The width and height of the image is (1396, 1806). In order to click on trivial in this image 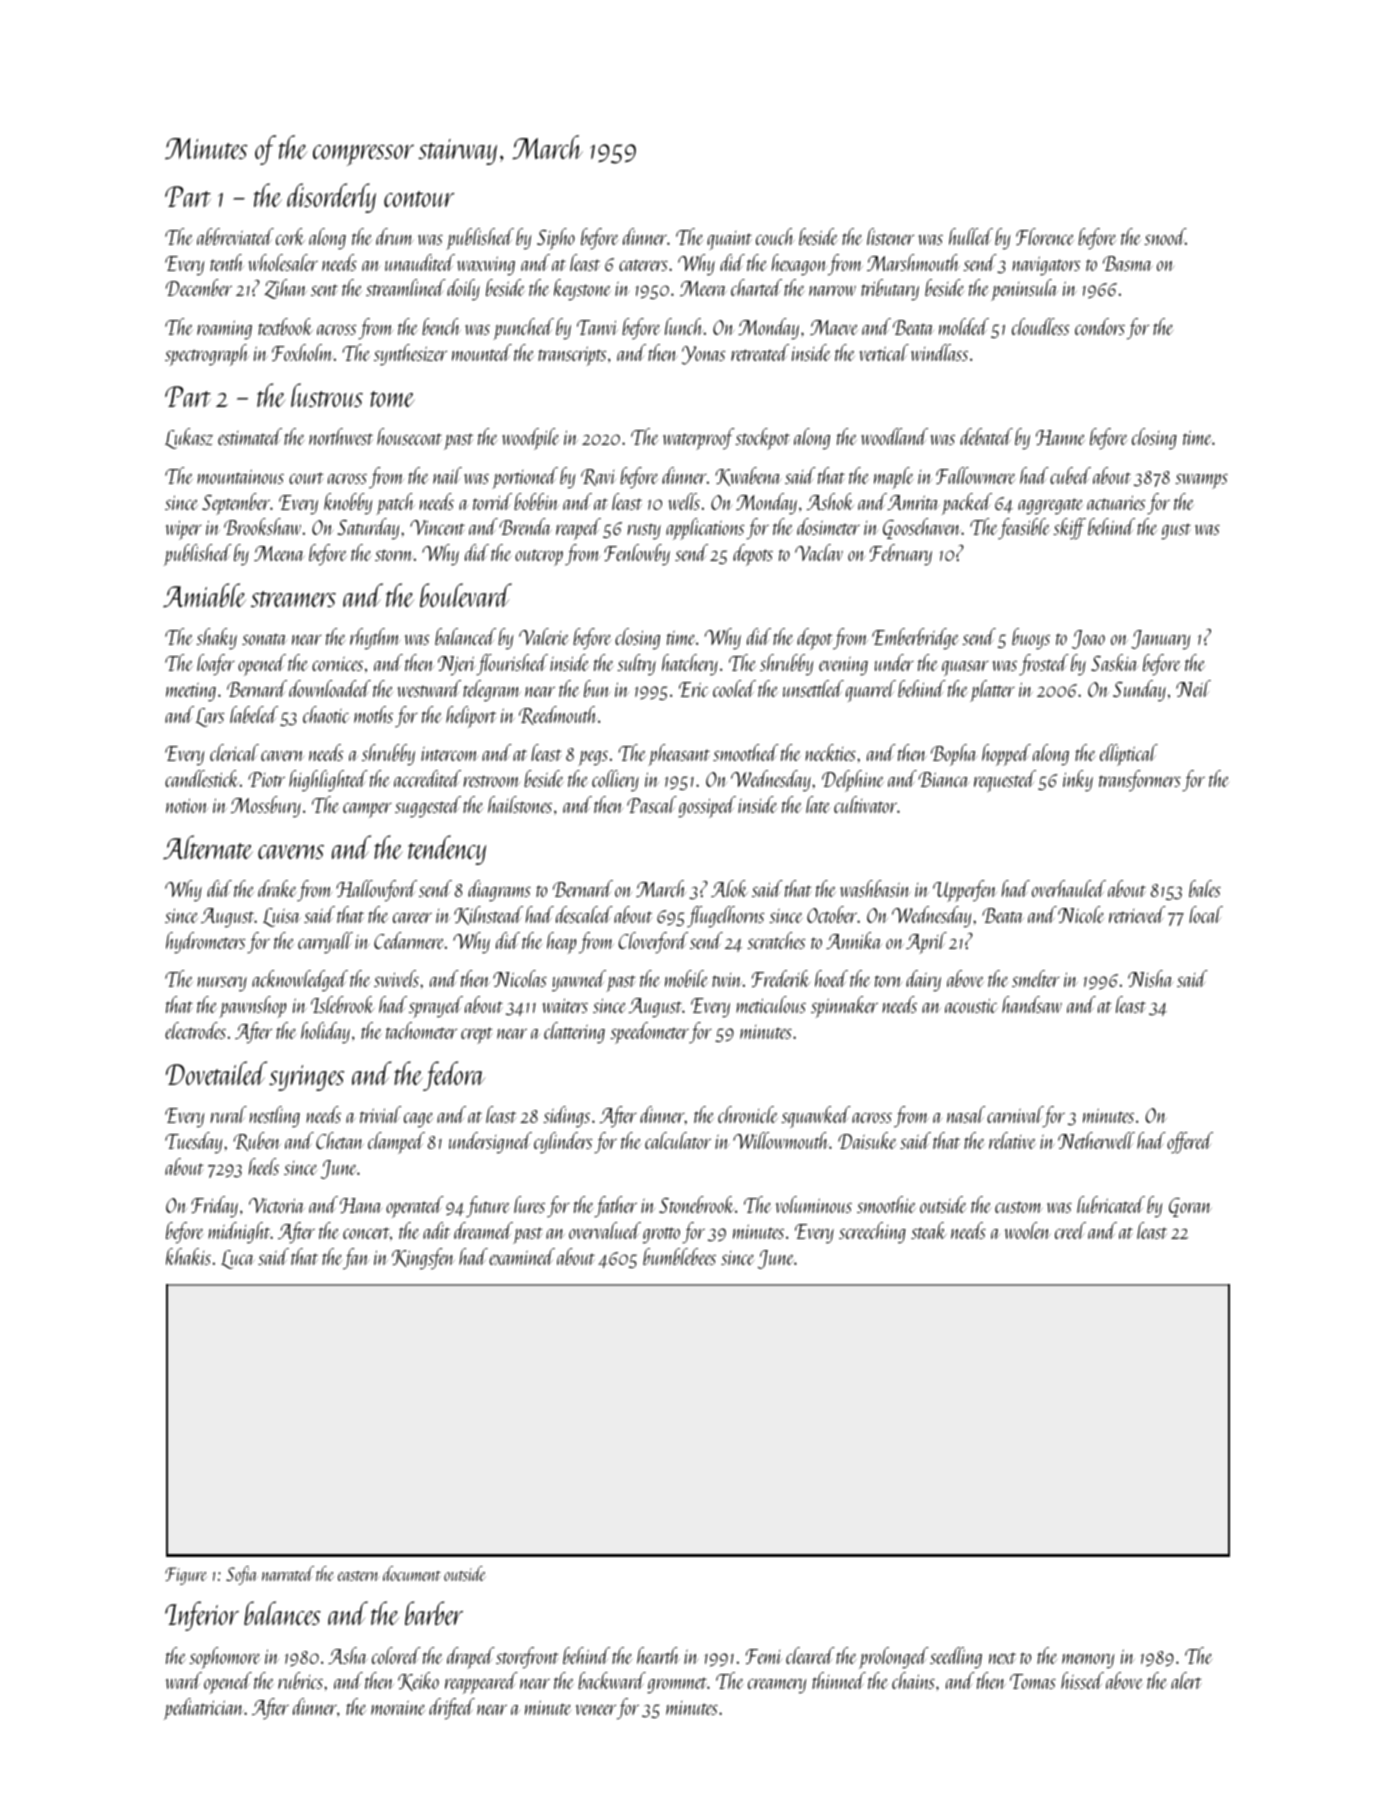, I will do `click(380, 1114)`.
